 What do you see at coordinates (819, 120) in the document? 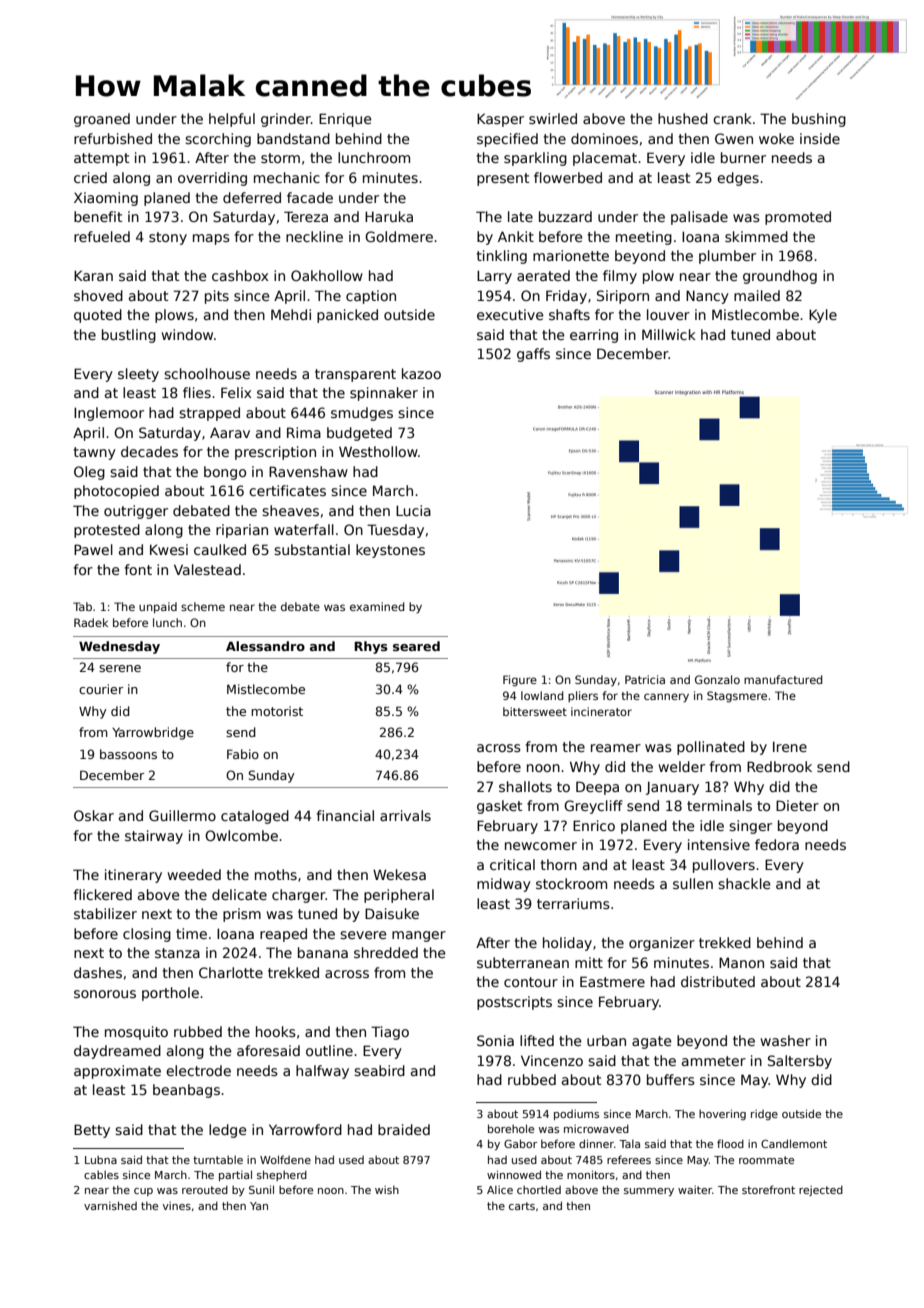
I see `bushing` at bounding box center [819, 120].
